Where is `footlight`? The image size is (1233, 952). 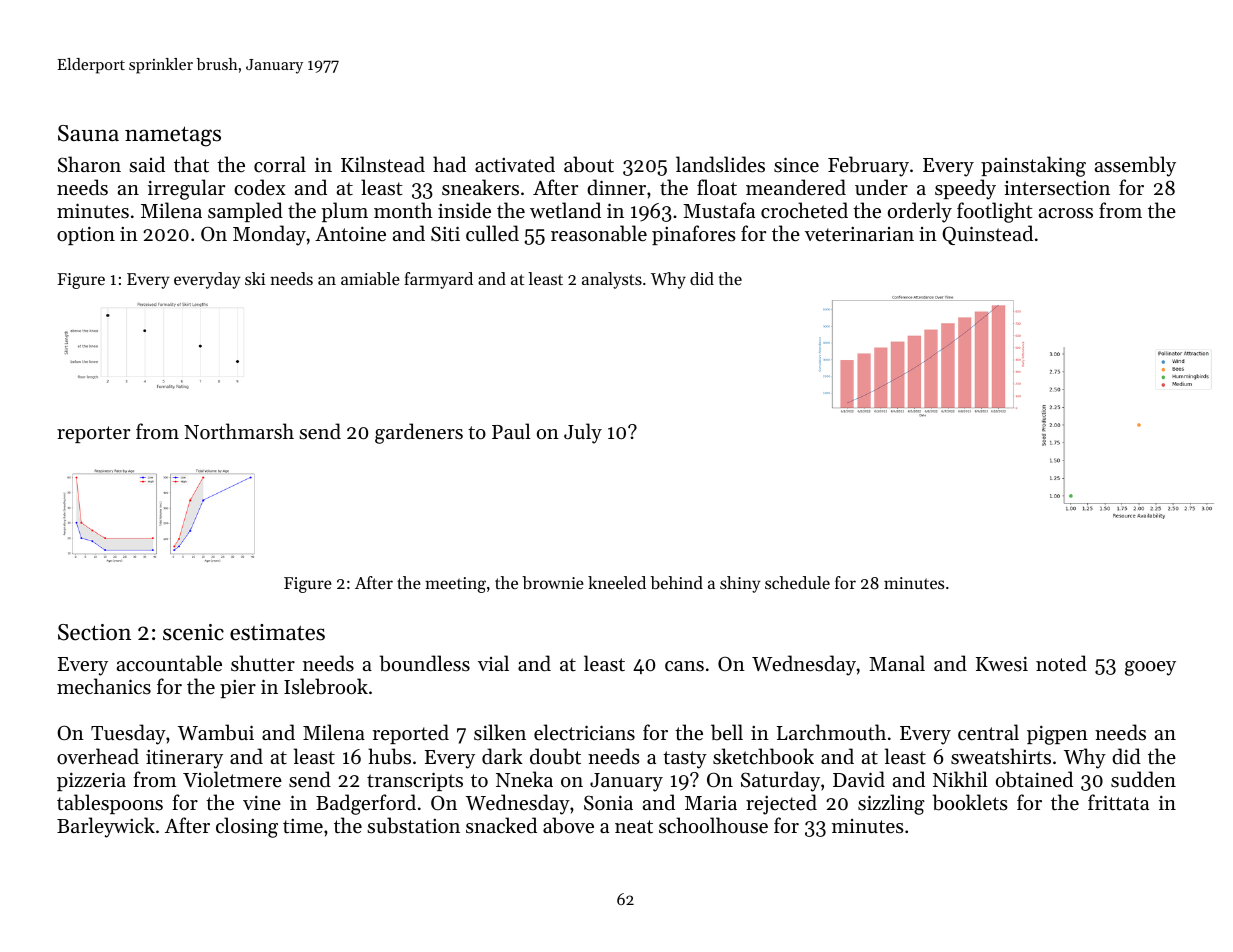 footlight is located at coordinates (995, 212).
